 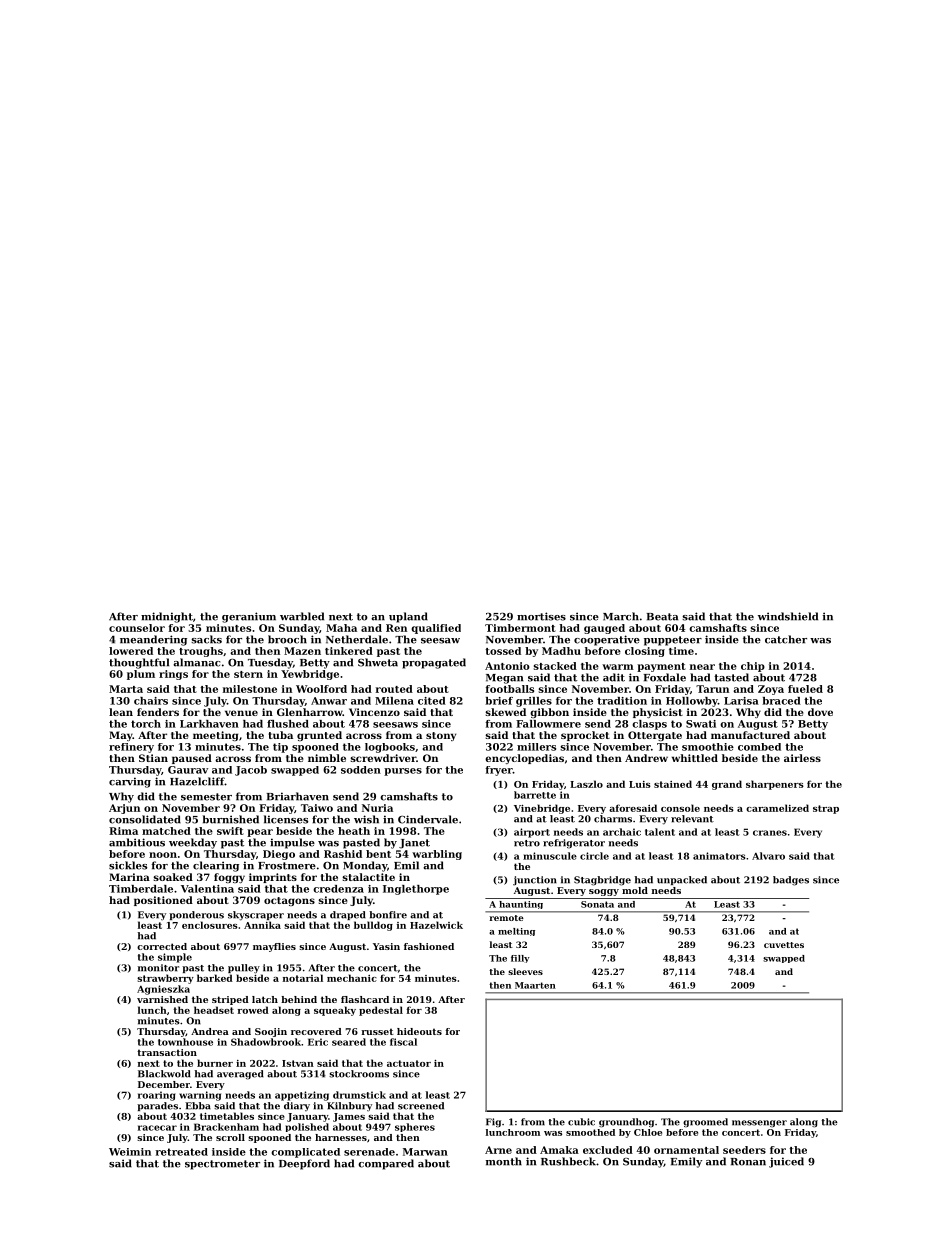 I want to click on fueled, so click(x=805, y=689).
